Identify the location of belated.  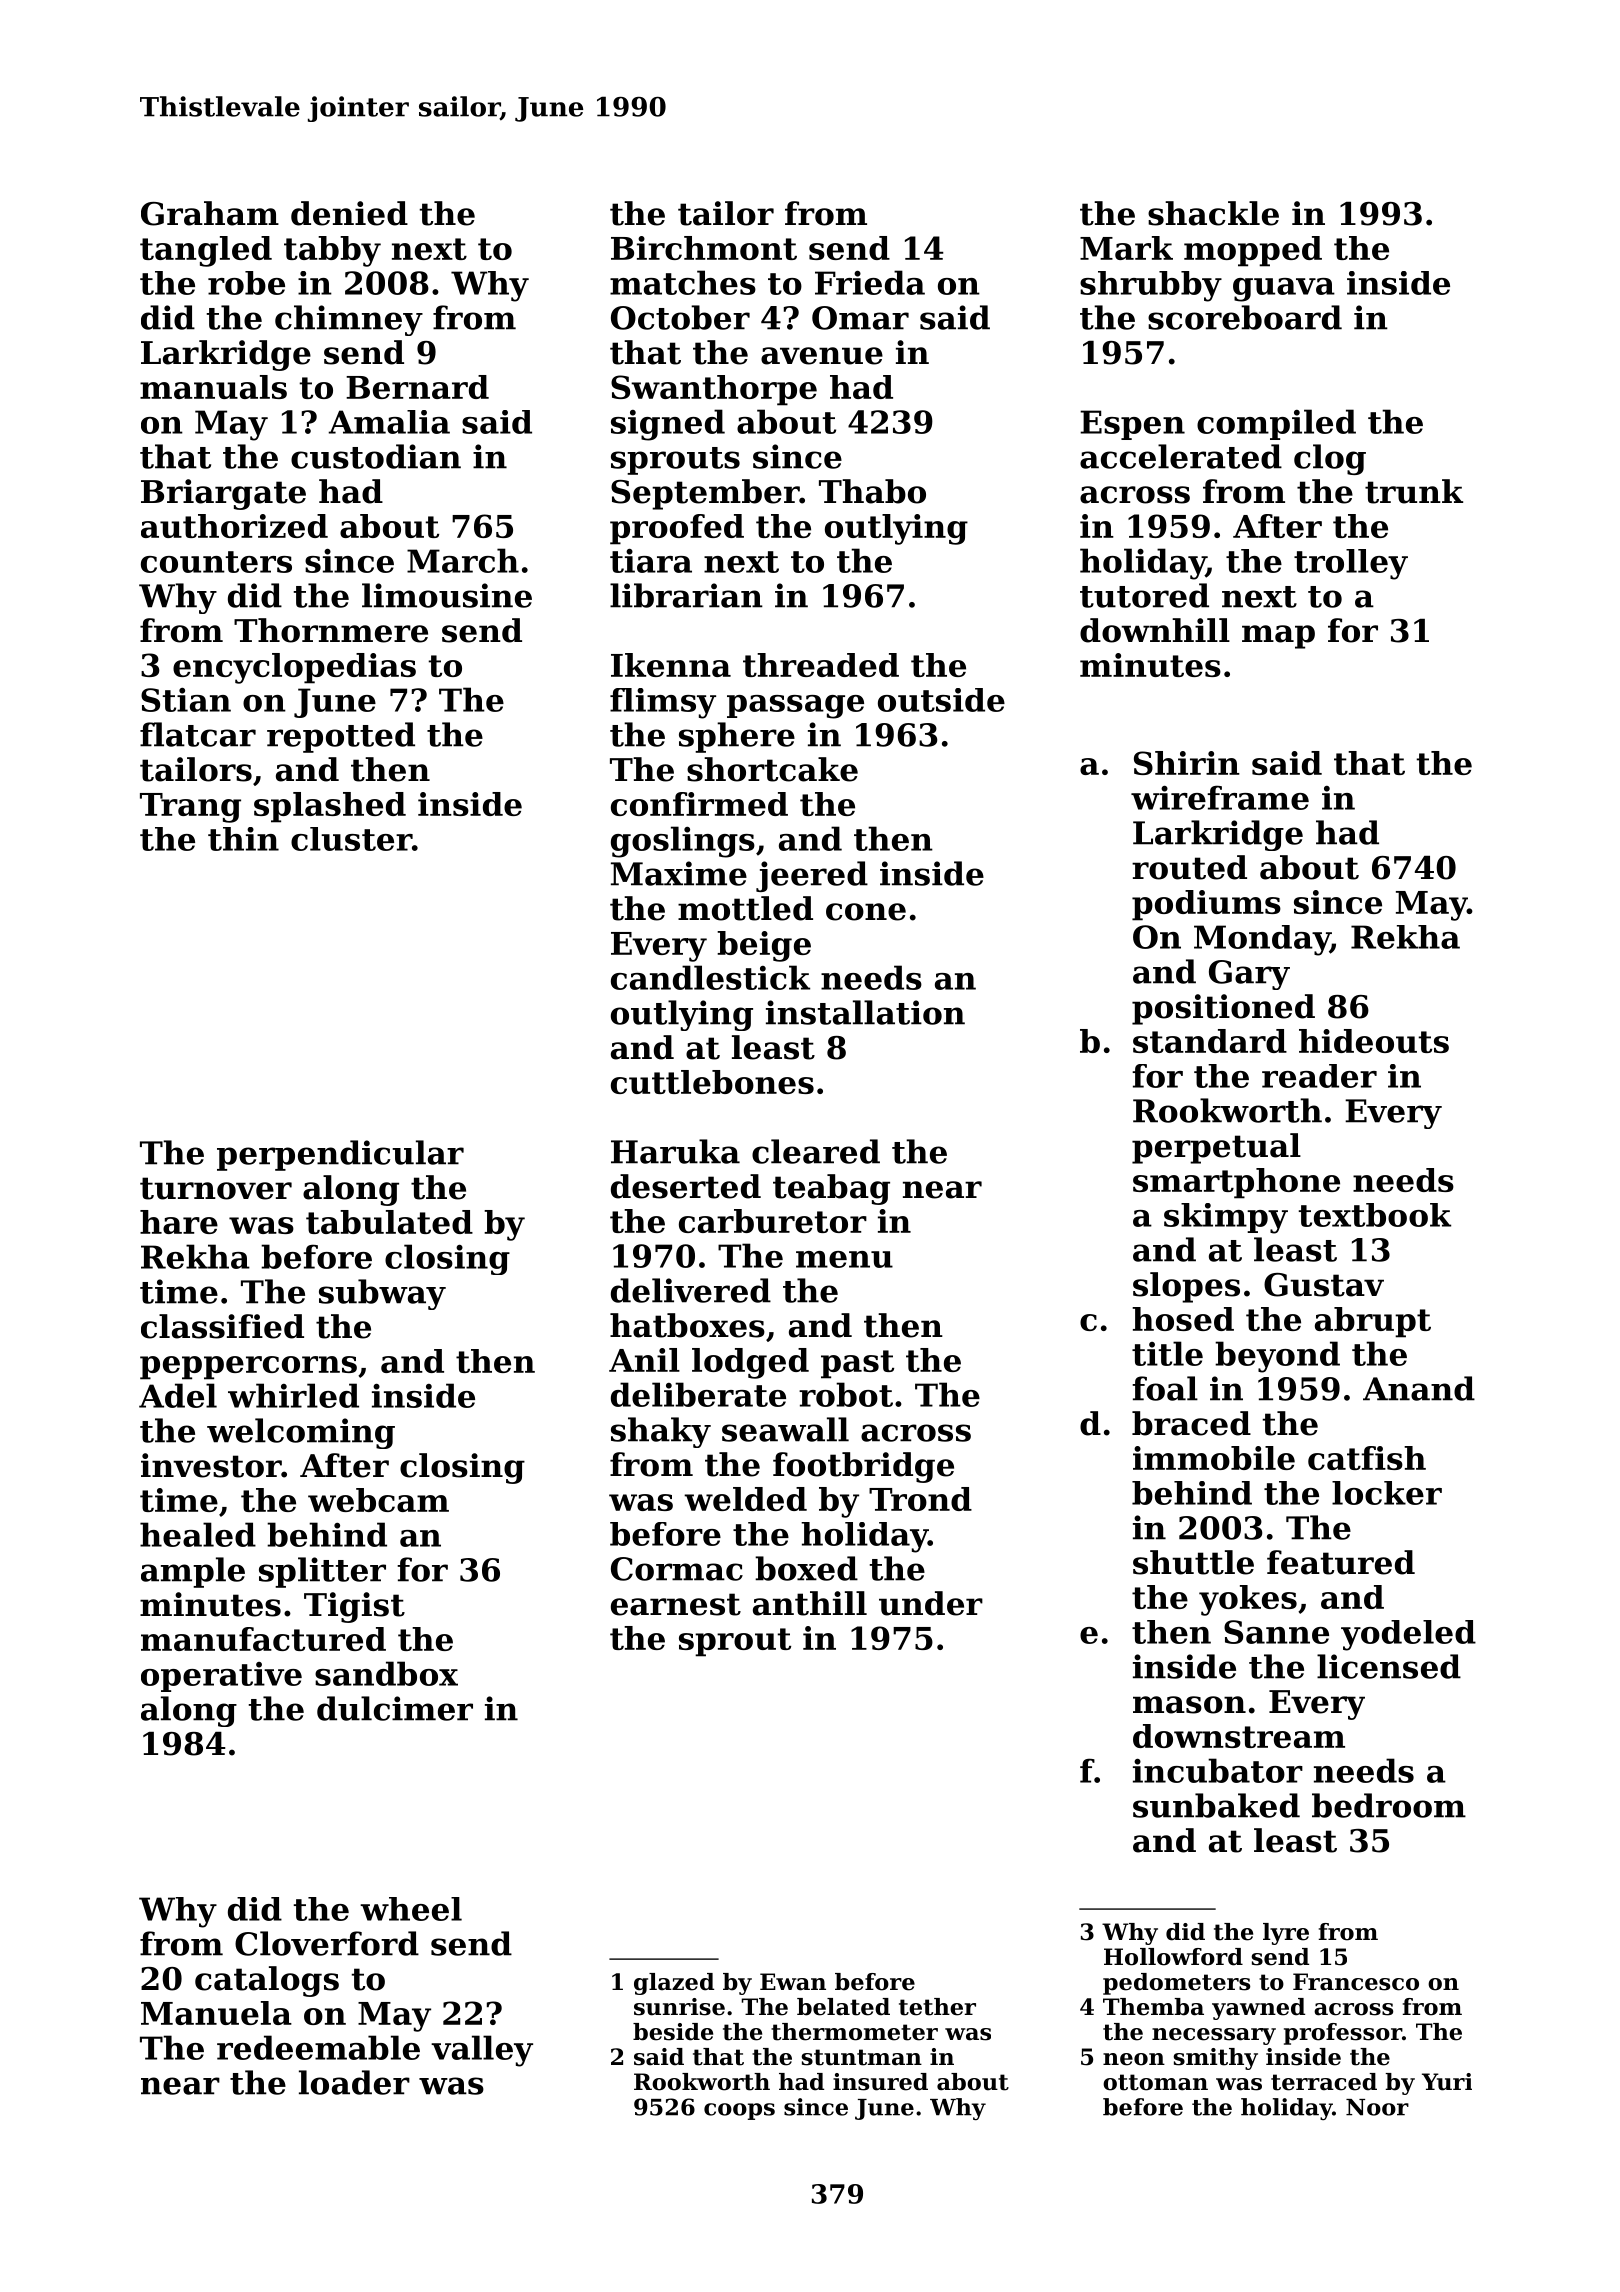
(843, 2007).
